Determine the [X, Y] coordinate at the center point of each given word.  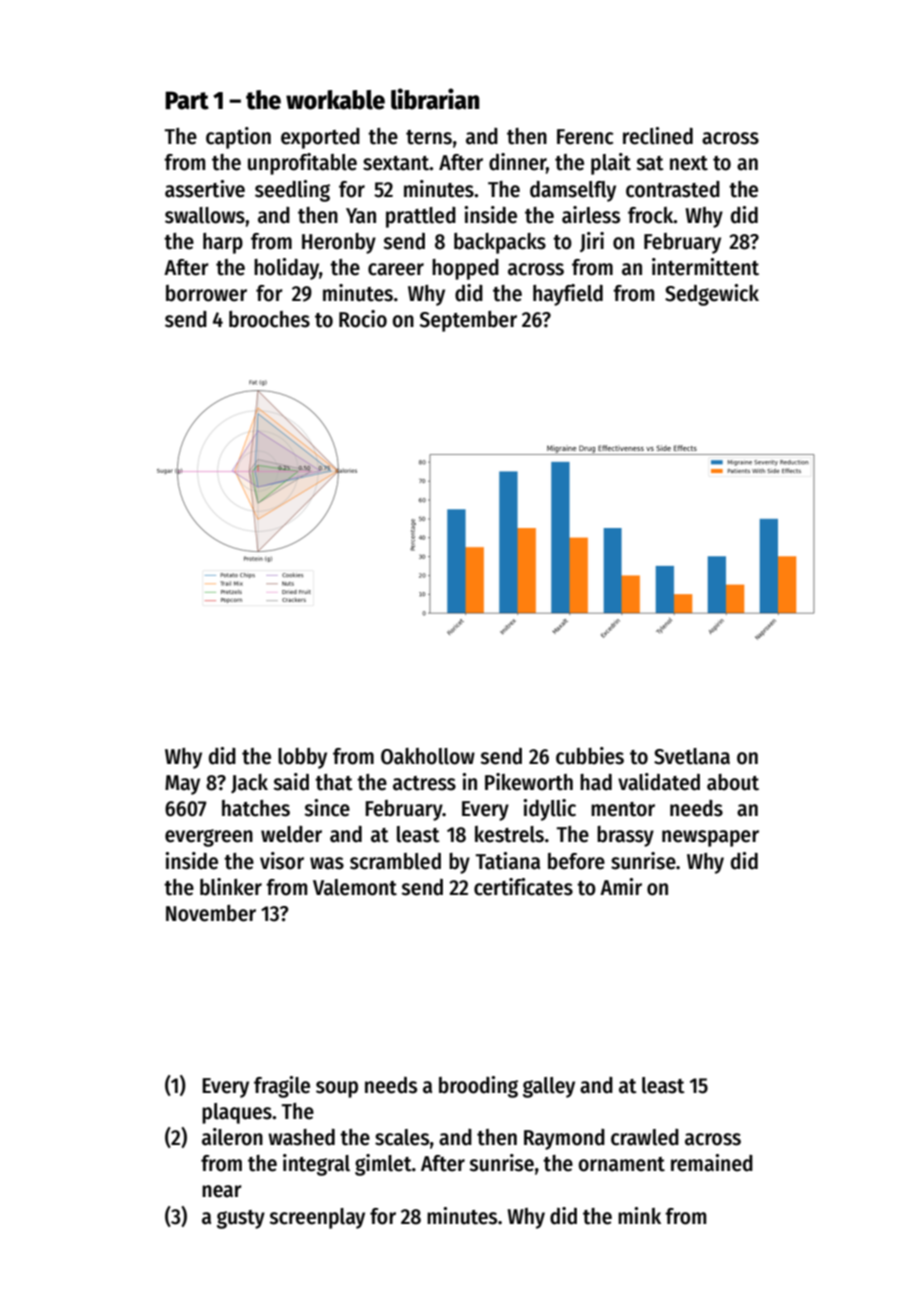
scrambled [395, 861]
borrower [206, 293]
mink [639, 1215]
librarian [435, 99]
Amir [621, 886]
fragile [282, 1087]
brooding [478, 1087]
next [689, 163]
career [396, 269]
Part [187, 100]
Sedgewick [712, 295]
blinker [231, 887]
